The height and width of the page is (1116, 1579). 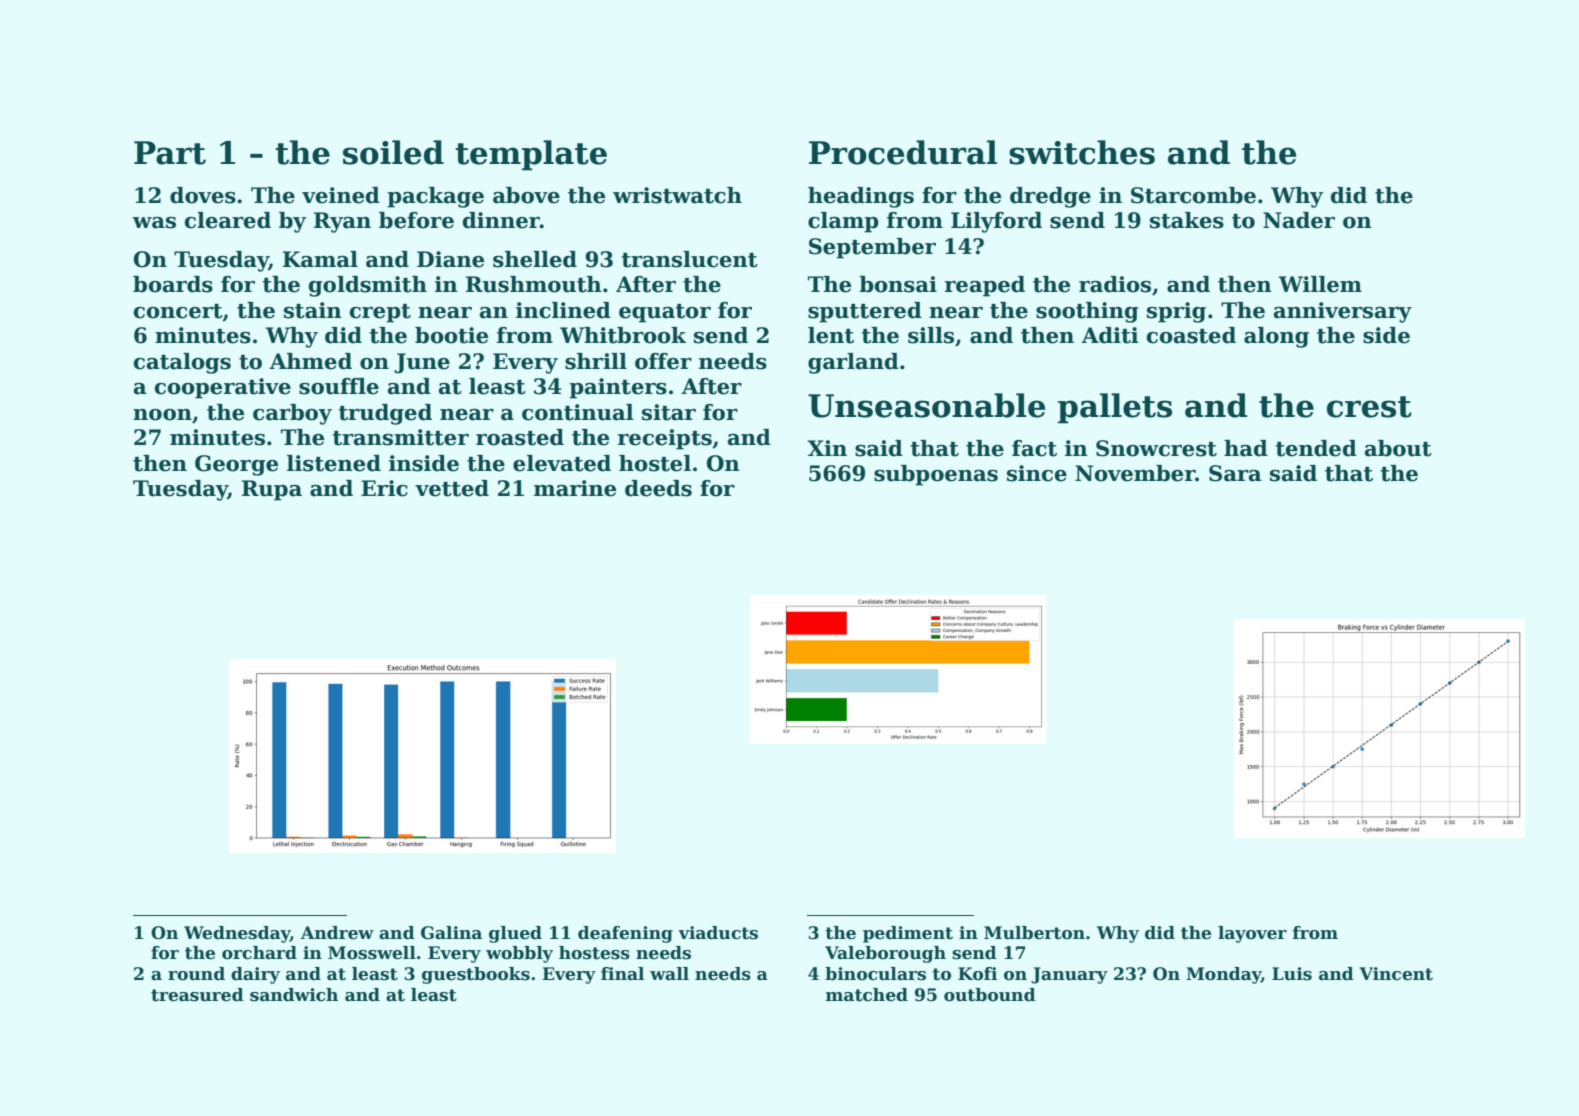 I want to click on layover, so click(x=1252, y=934).
